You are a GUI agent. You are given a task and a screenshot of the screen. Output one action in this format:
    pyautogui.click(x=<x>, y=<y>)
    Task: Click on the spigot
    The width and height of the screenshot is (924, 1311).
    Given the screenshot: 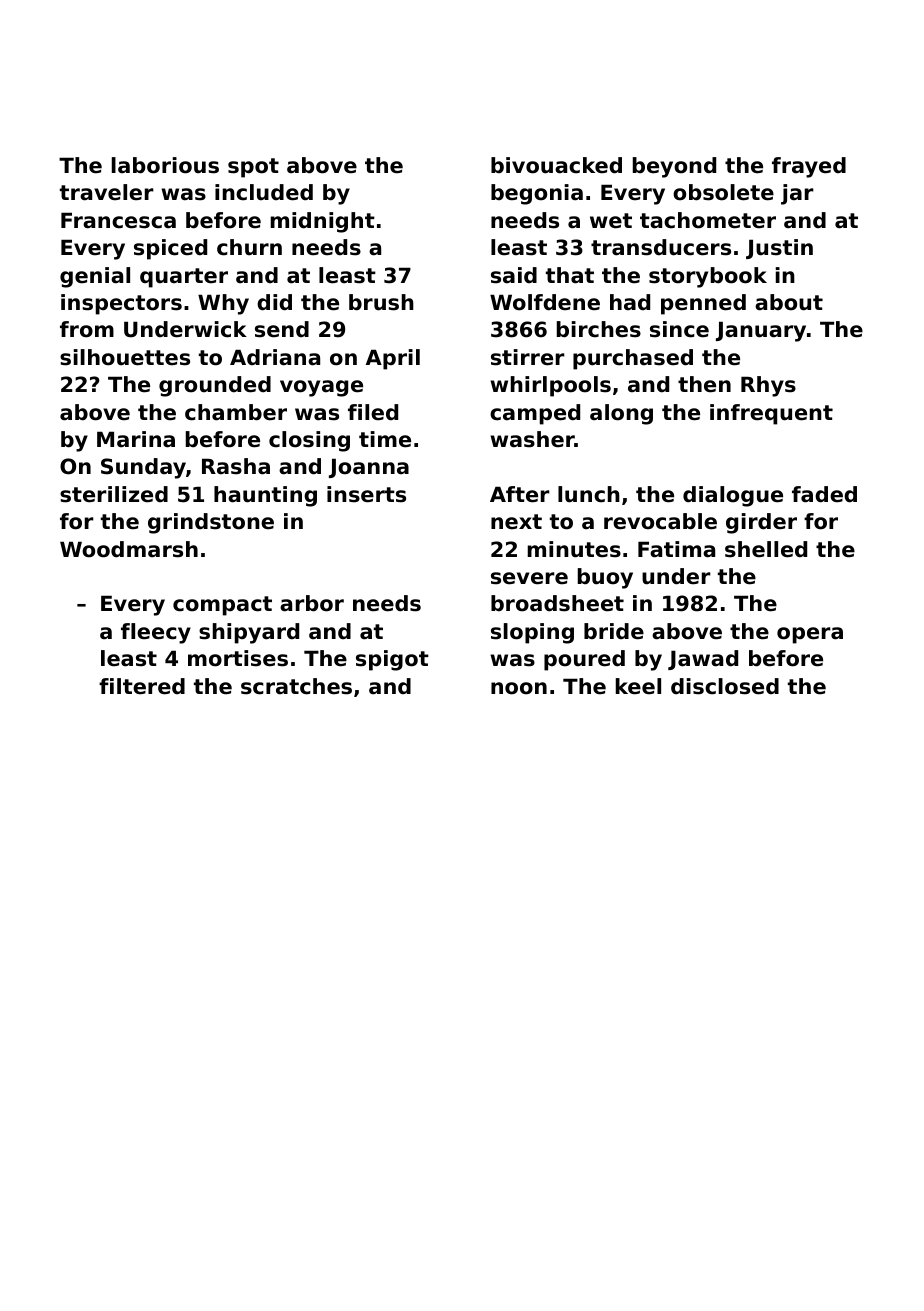 What is the action you would take?
    pyautogui.click(x=392, y=660)
